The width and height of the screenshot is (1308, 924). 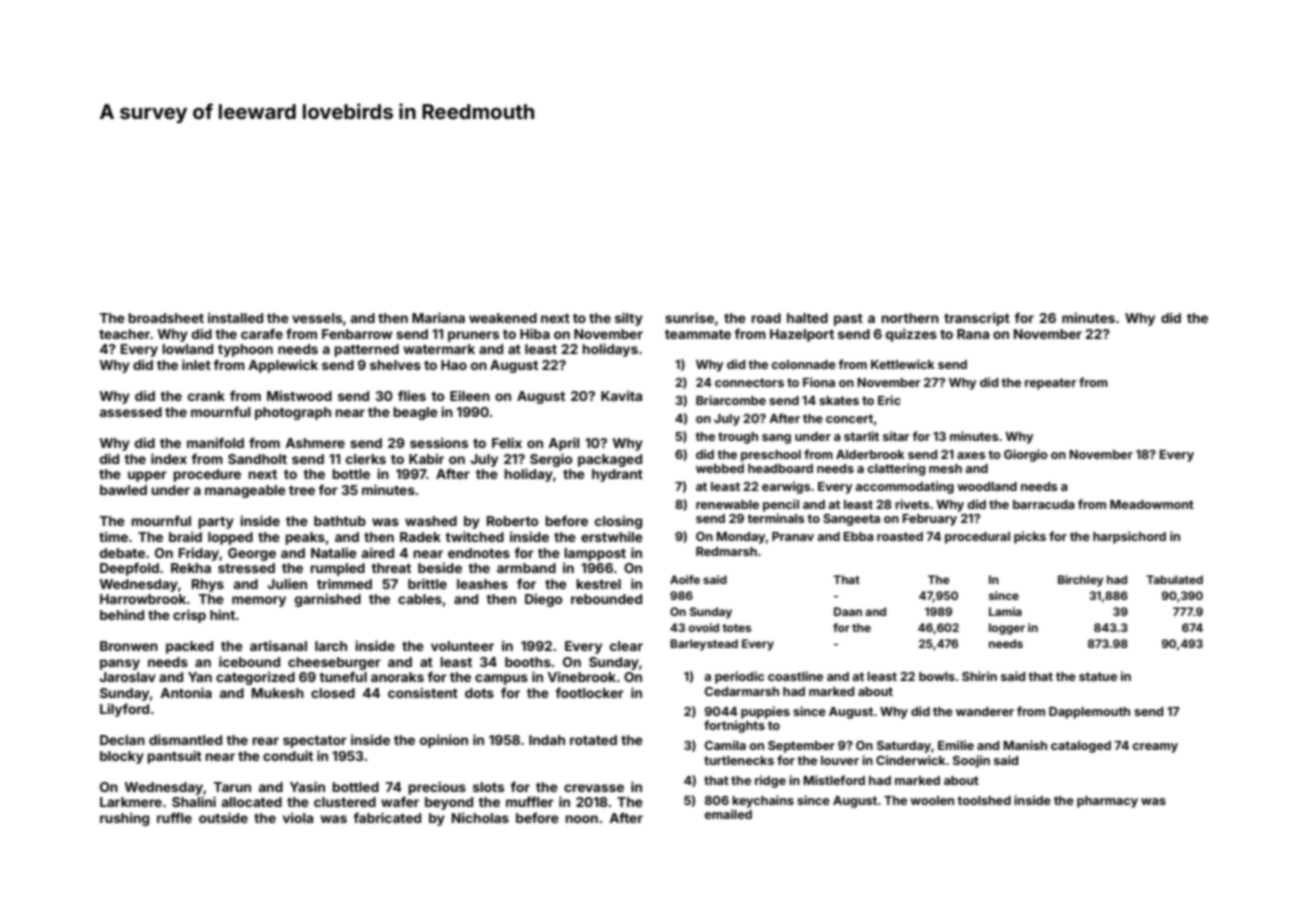 What do you see at coordinates (298, 817) in the screenshot?
I see `viola` at bounding box center [298, 817].
